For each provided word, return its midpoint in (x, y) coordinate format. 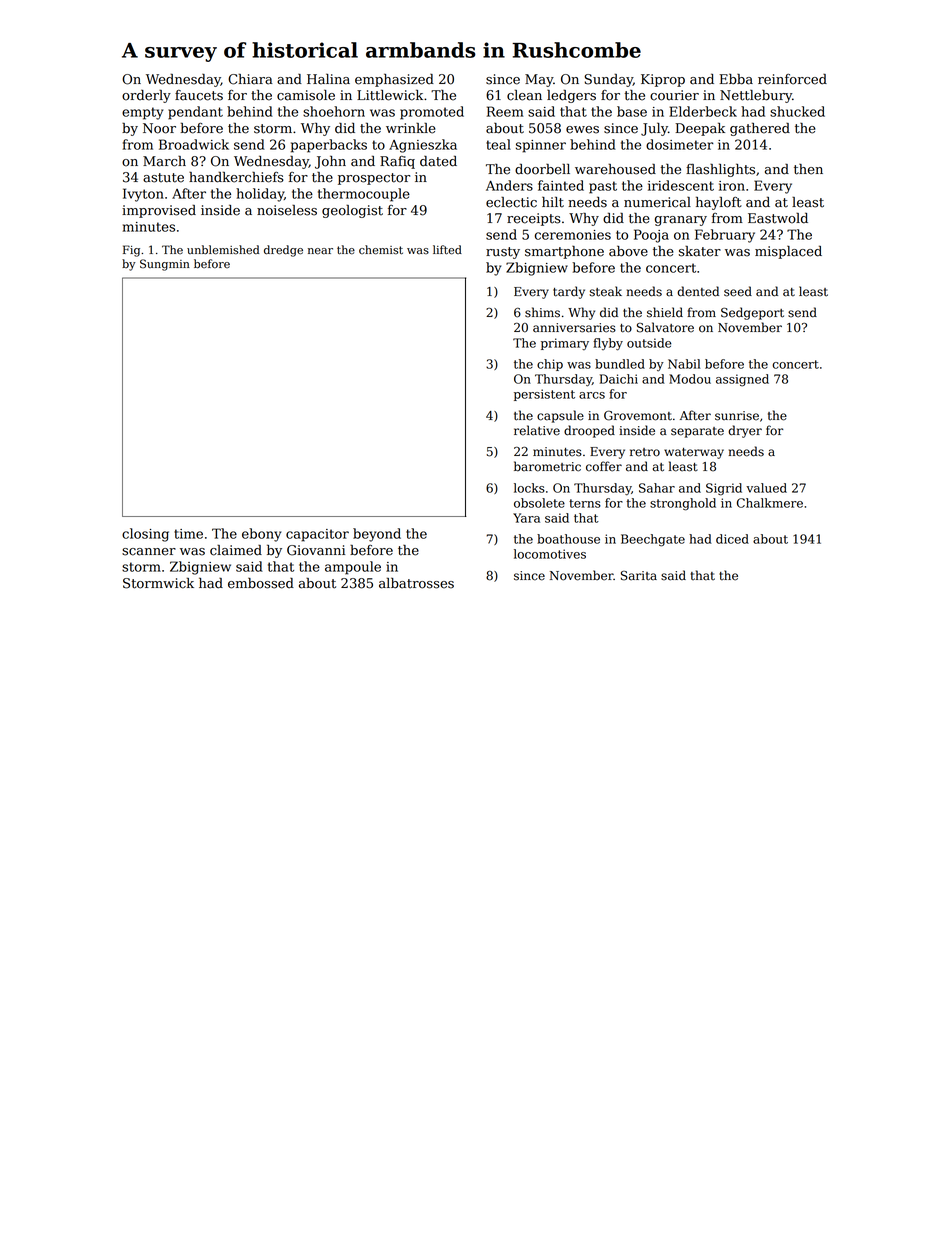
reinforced (792, 79)
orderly (146, 96)
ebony (261, 535)
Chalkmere (770, 503)
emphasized (394, 80)
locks (529, 488)
